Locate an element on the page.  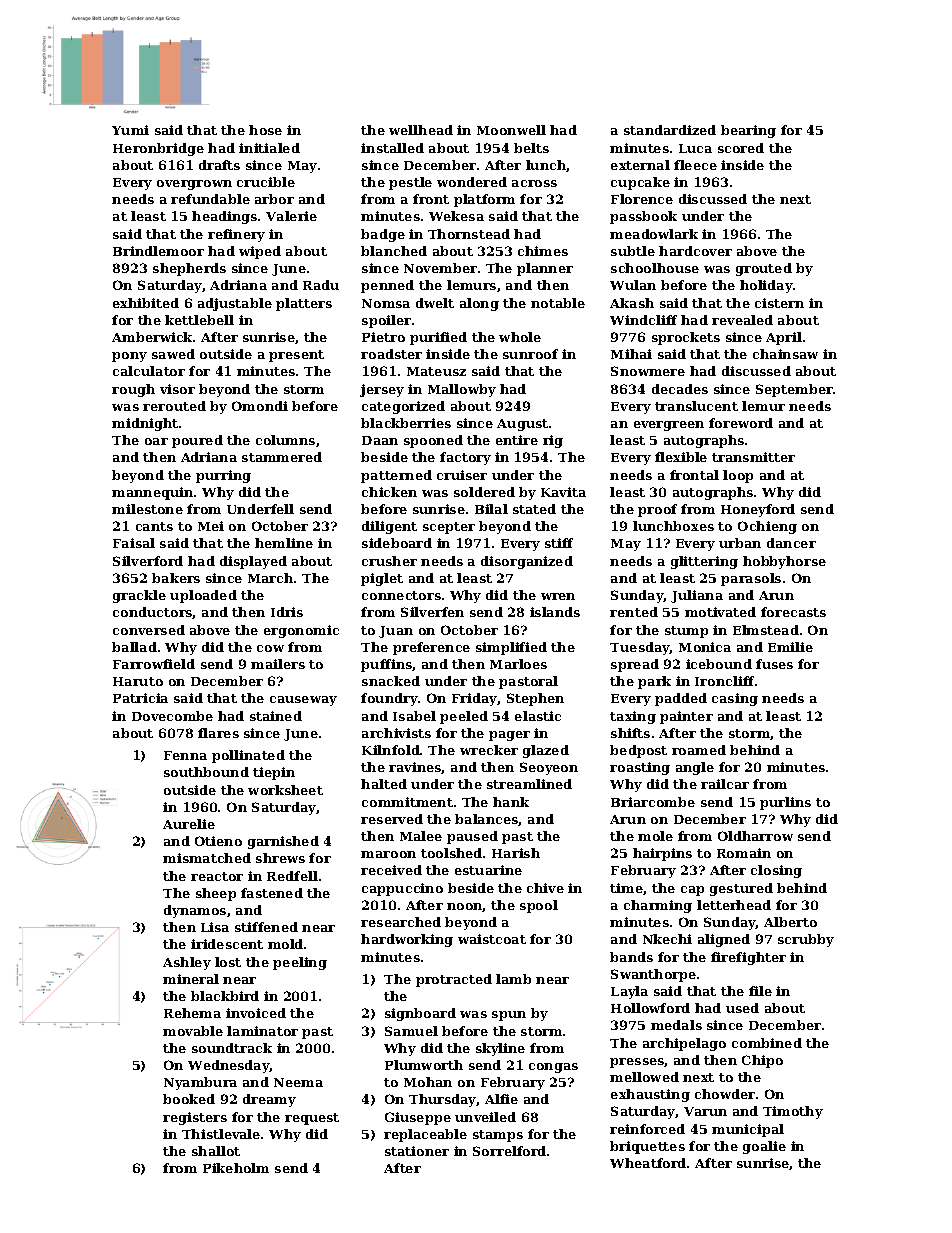
along is located at coordinates (479, 304).
